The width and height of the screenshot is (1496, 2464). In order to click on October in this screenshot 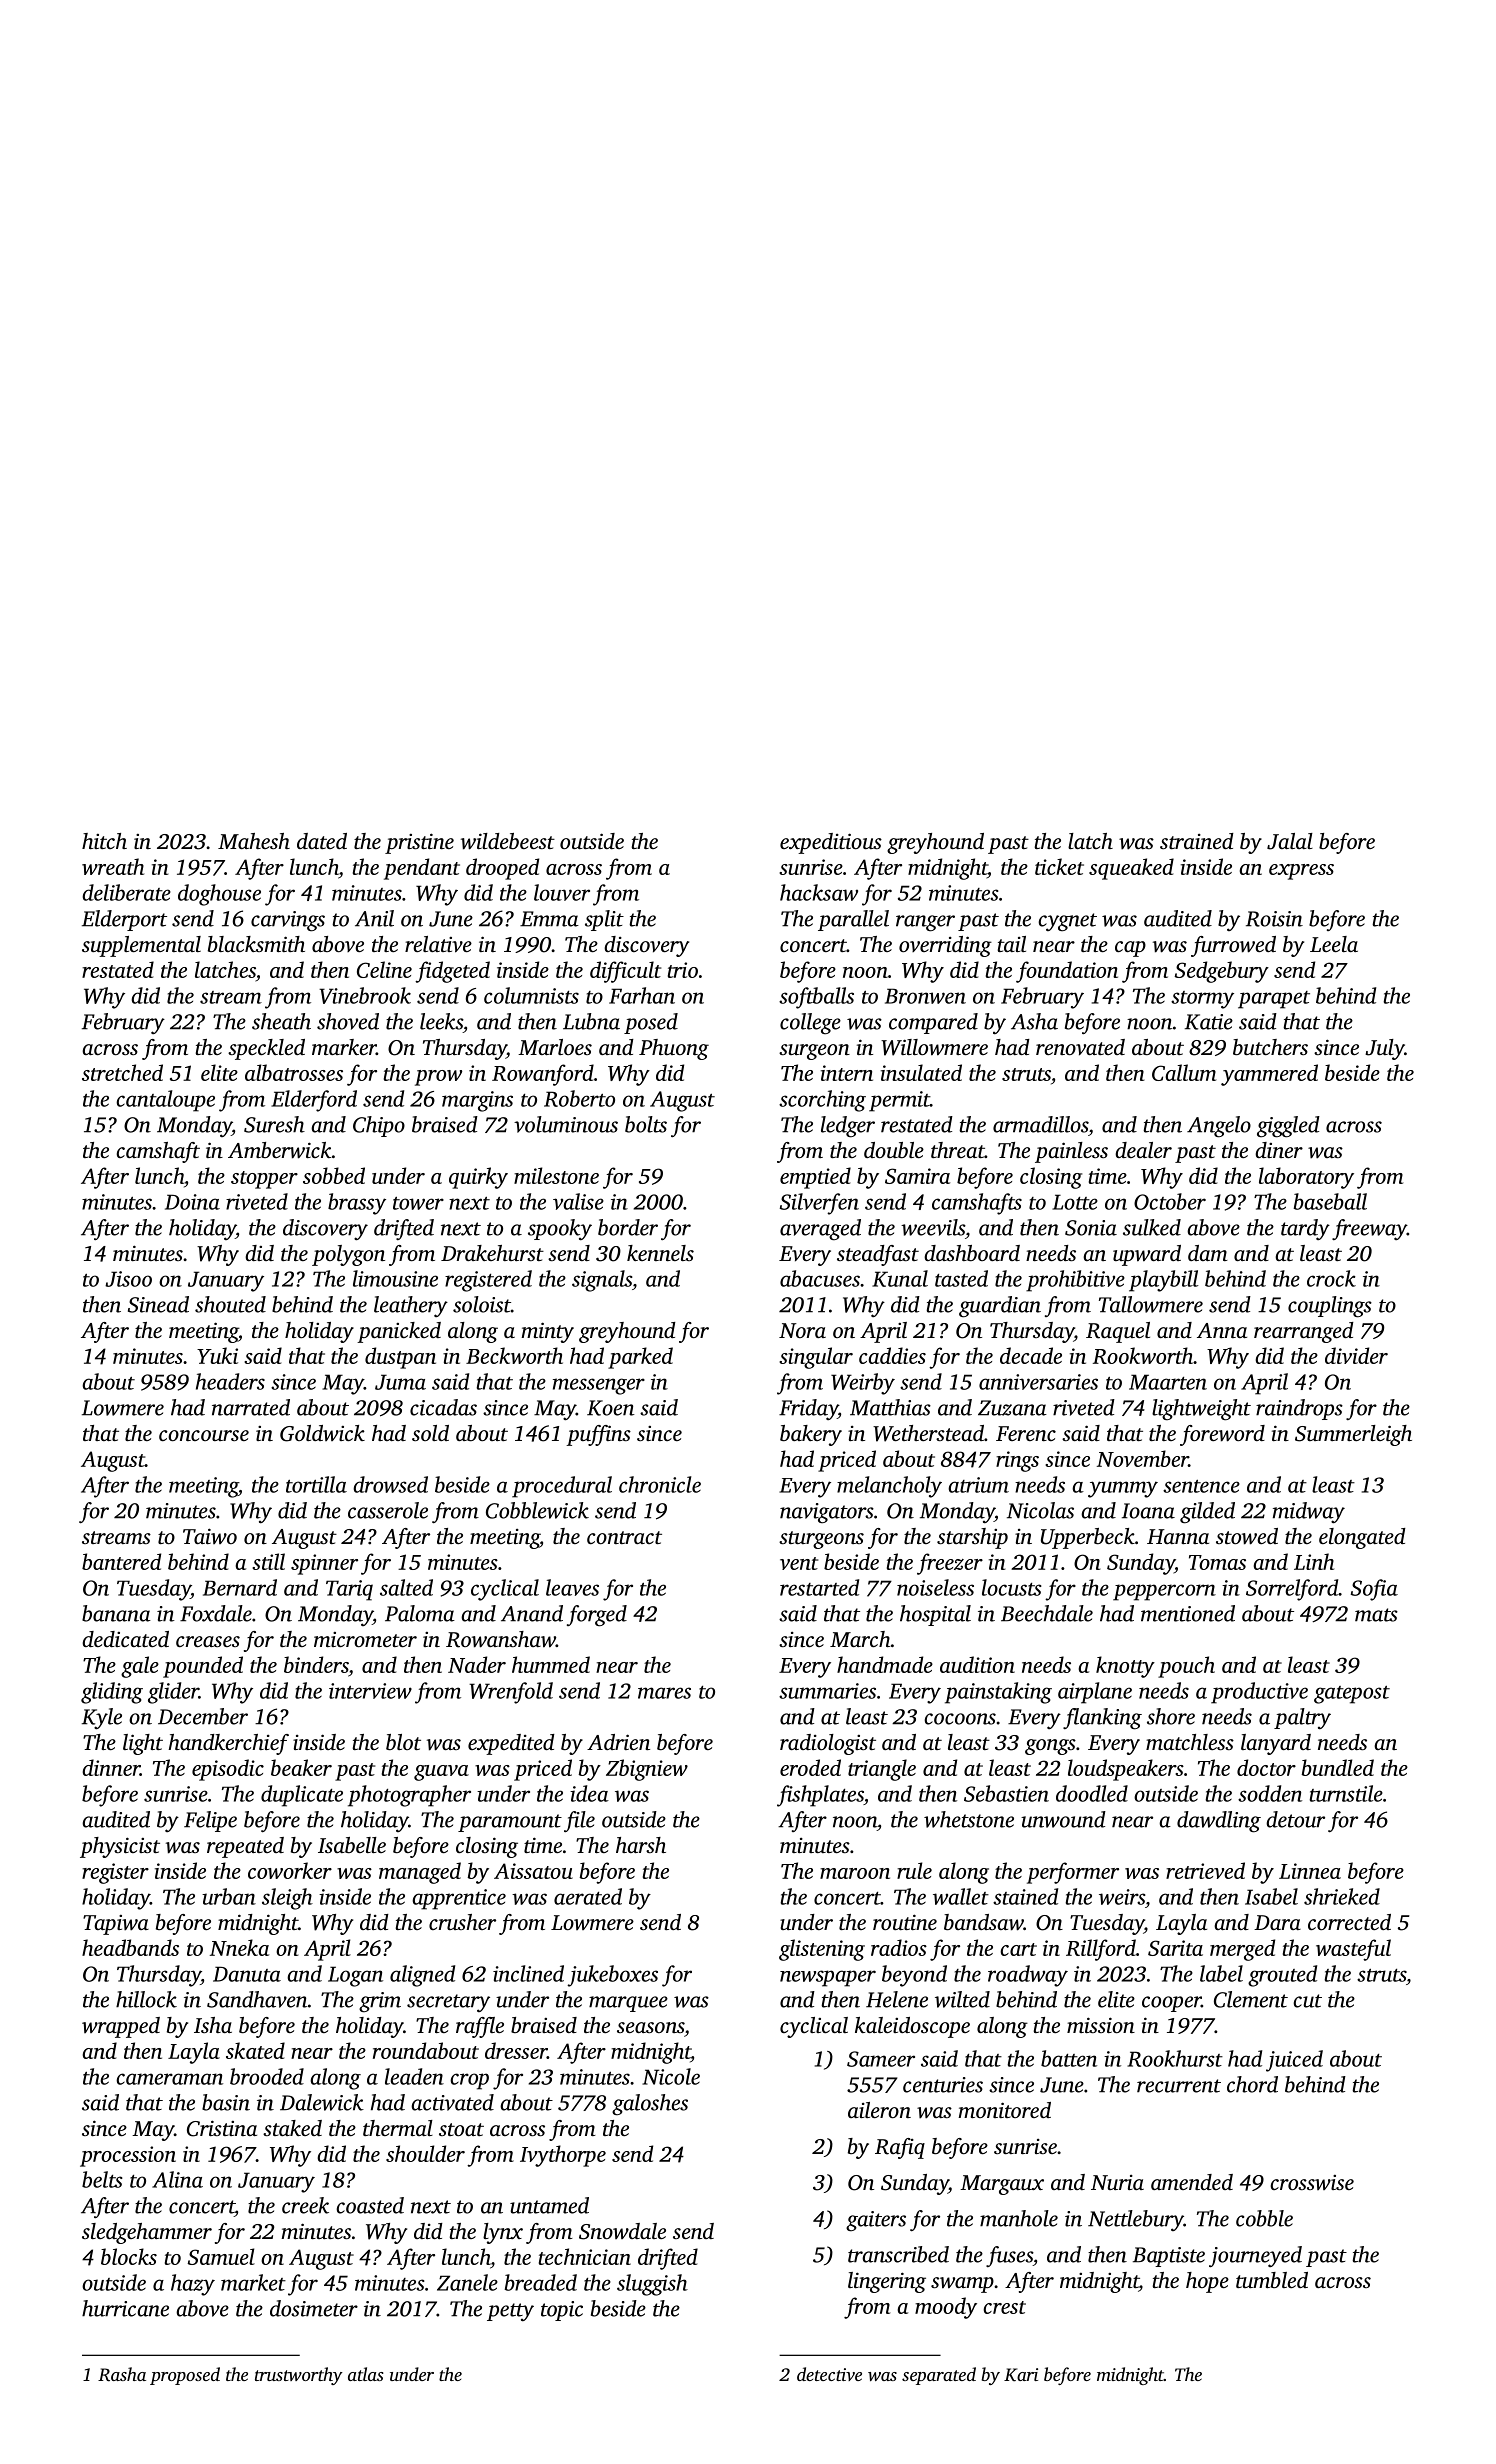, I will do `click(1170, 1201)`.
